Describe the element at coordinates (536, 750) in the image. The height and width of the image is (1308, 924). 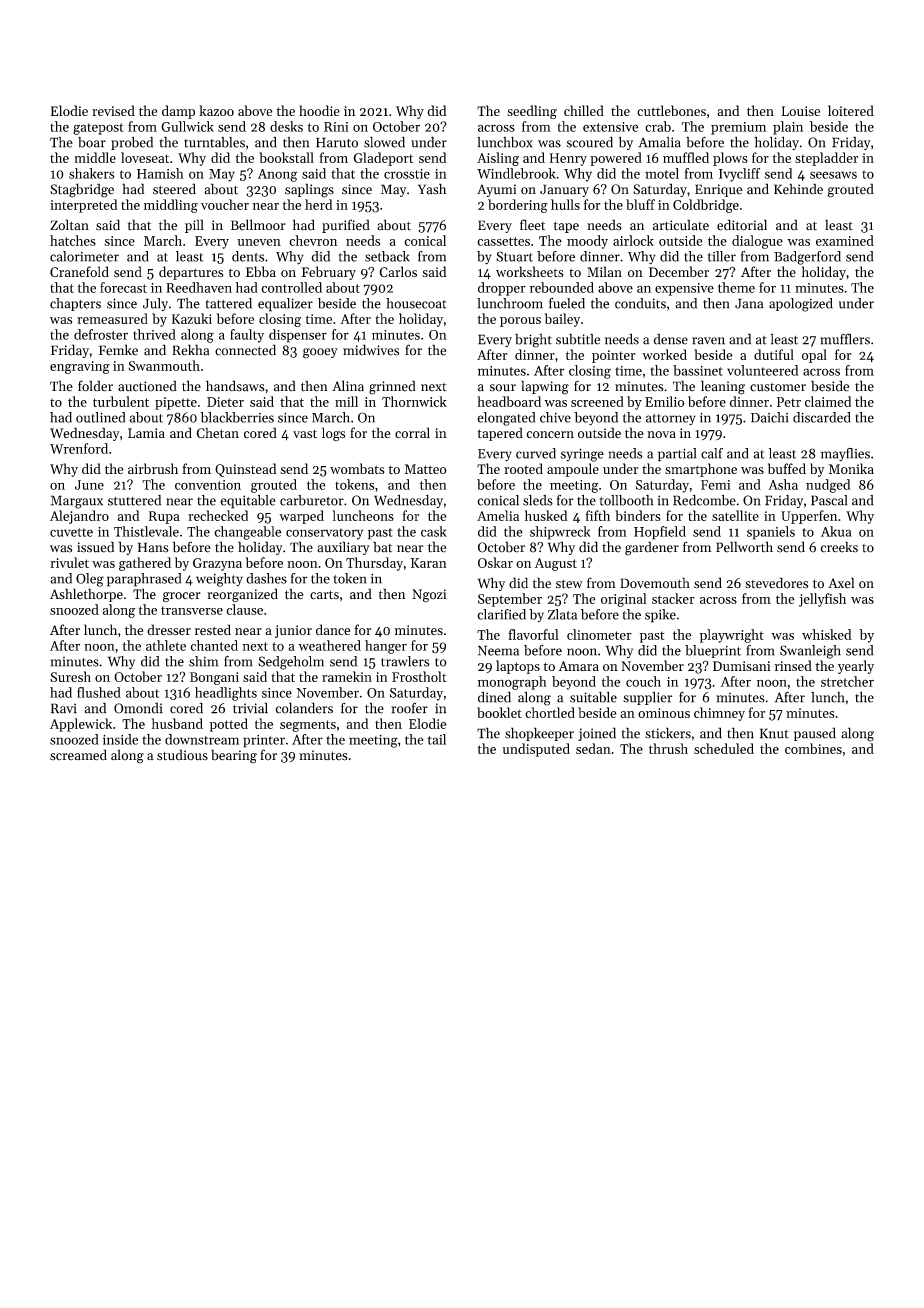
I see `undisputed` at that location.
